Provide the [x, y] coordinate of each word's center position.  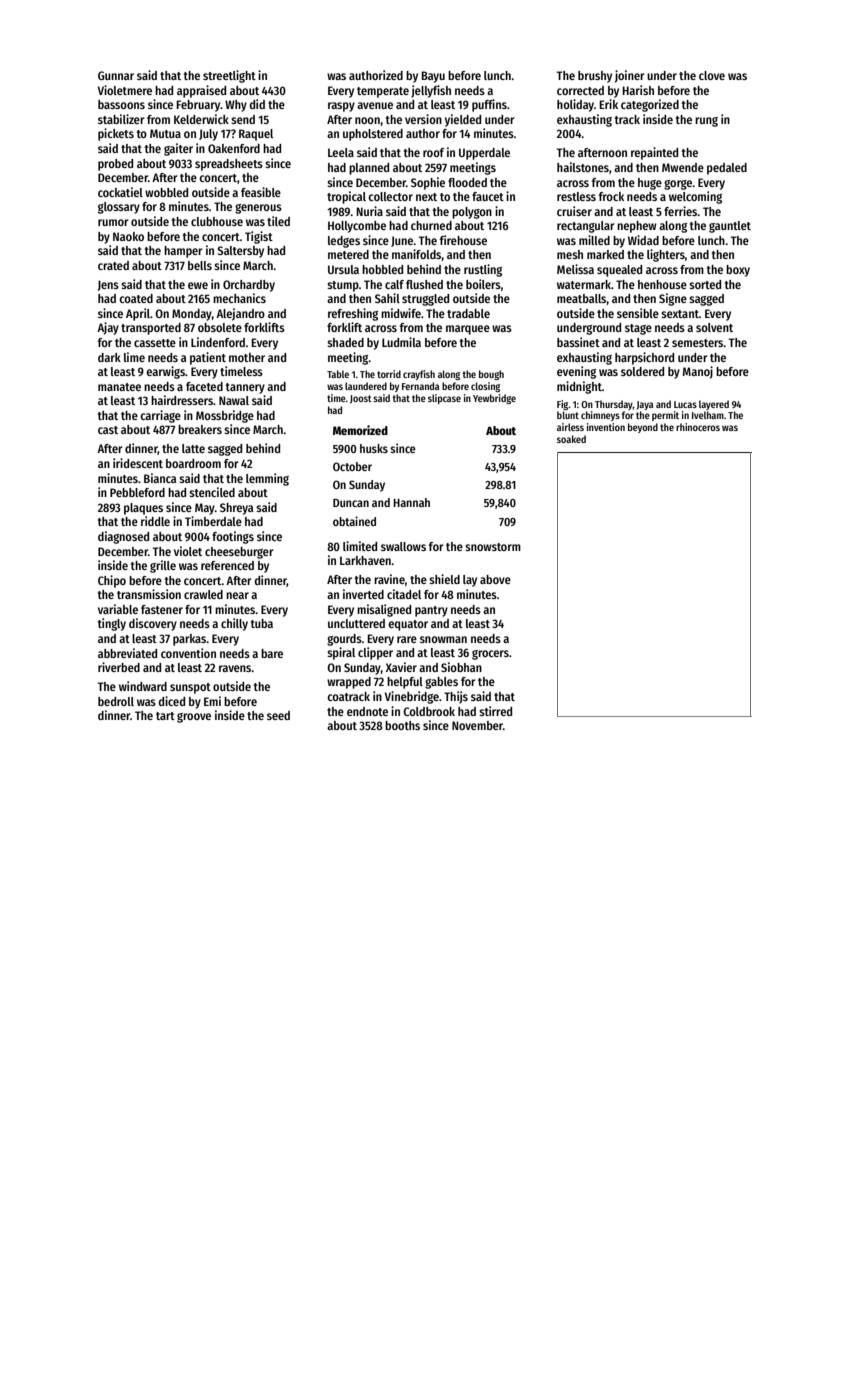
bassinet [578, 342]
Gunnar [116, 75]
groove [194, 718]
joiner [630, 76]
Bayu [433, 77]
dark [109, 357]
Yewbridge [494, 399]
